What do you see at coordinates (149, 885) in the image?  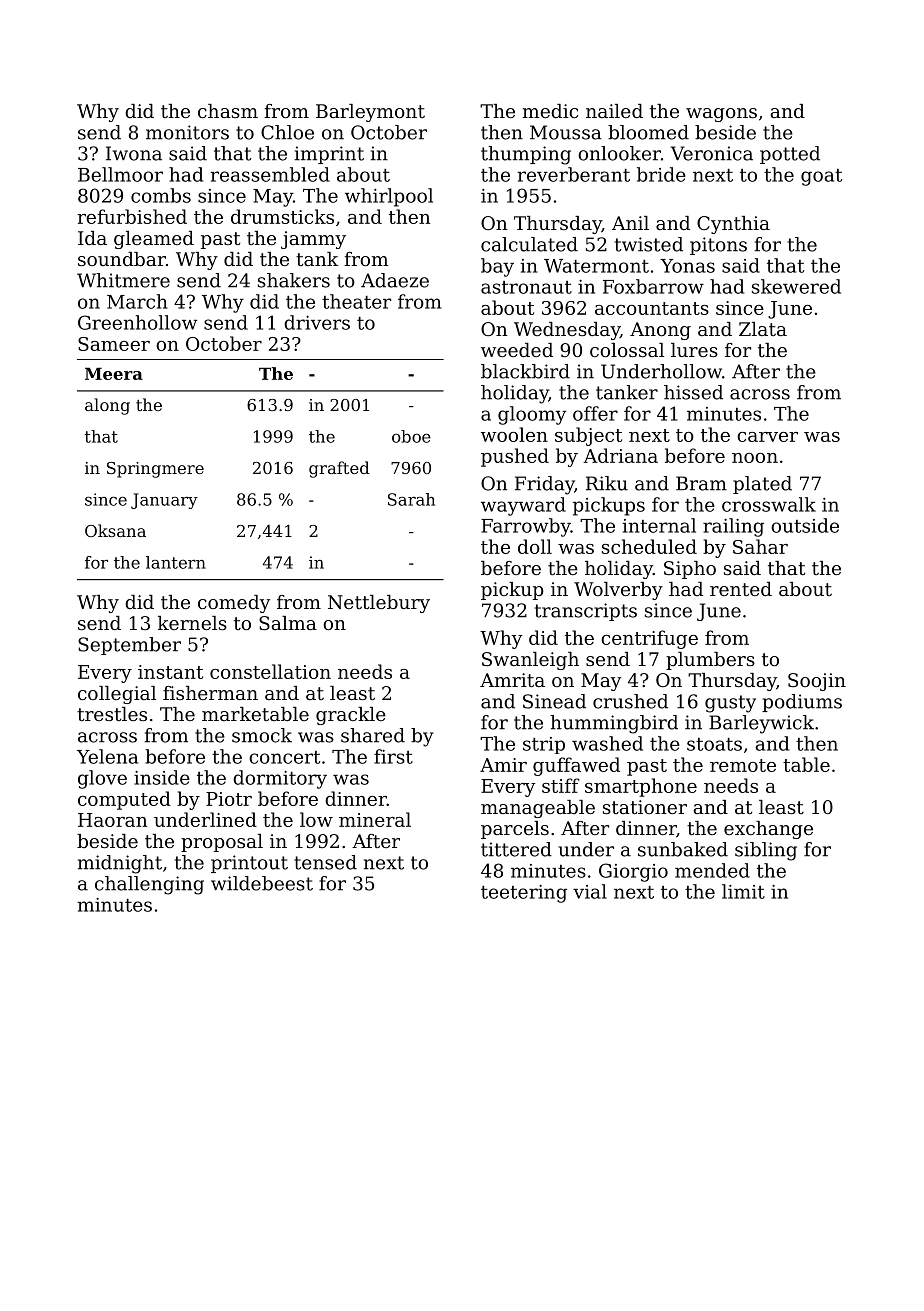 I see `challenging` at bounding box center [149, 885].
